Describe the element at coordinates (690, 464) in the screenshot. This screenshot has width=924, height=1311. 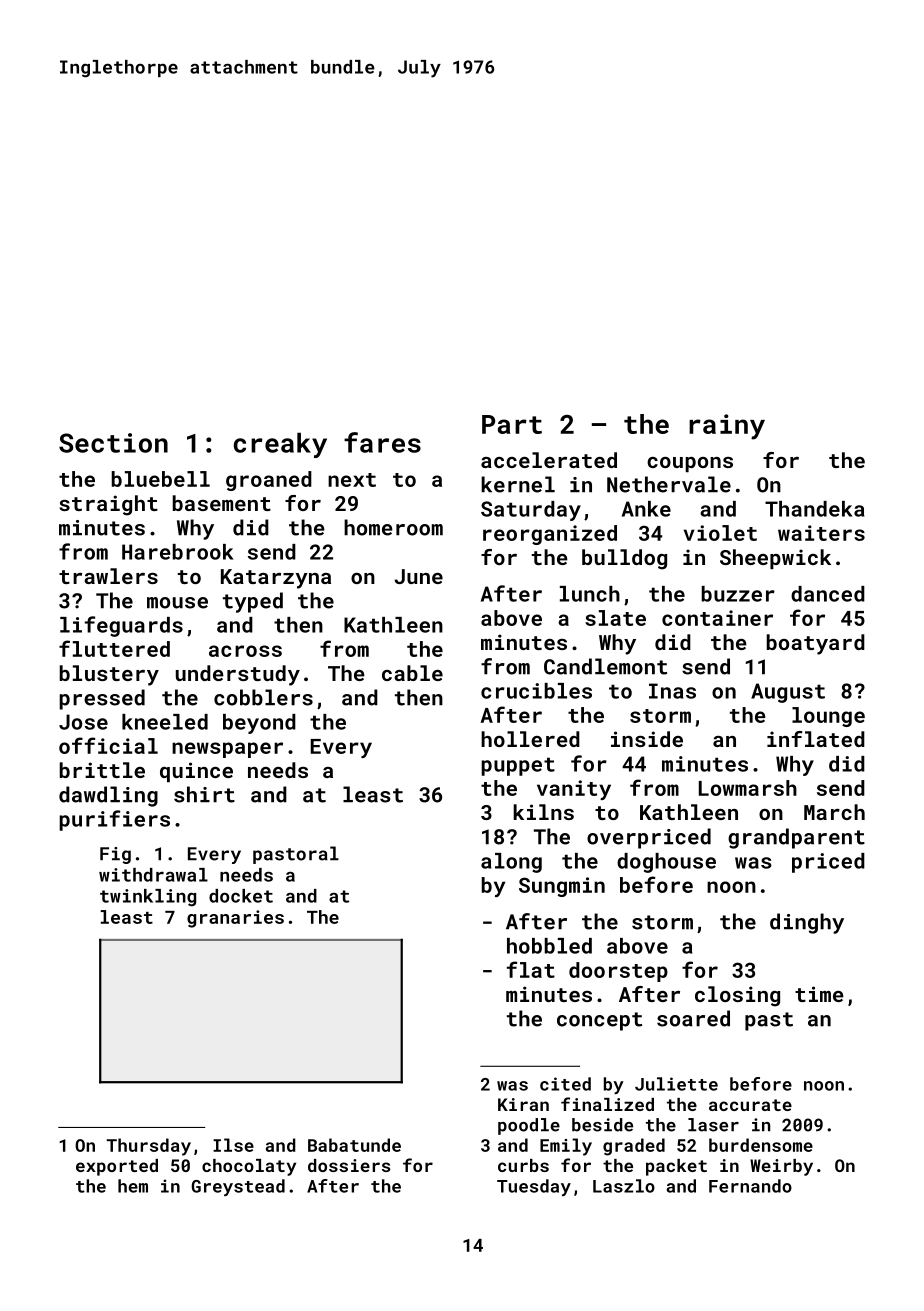
I see `coupons` at that location.
